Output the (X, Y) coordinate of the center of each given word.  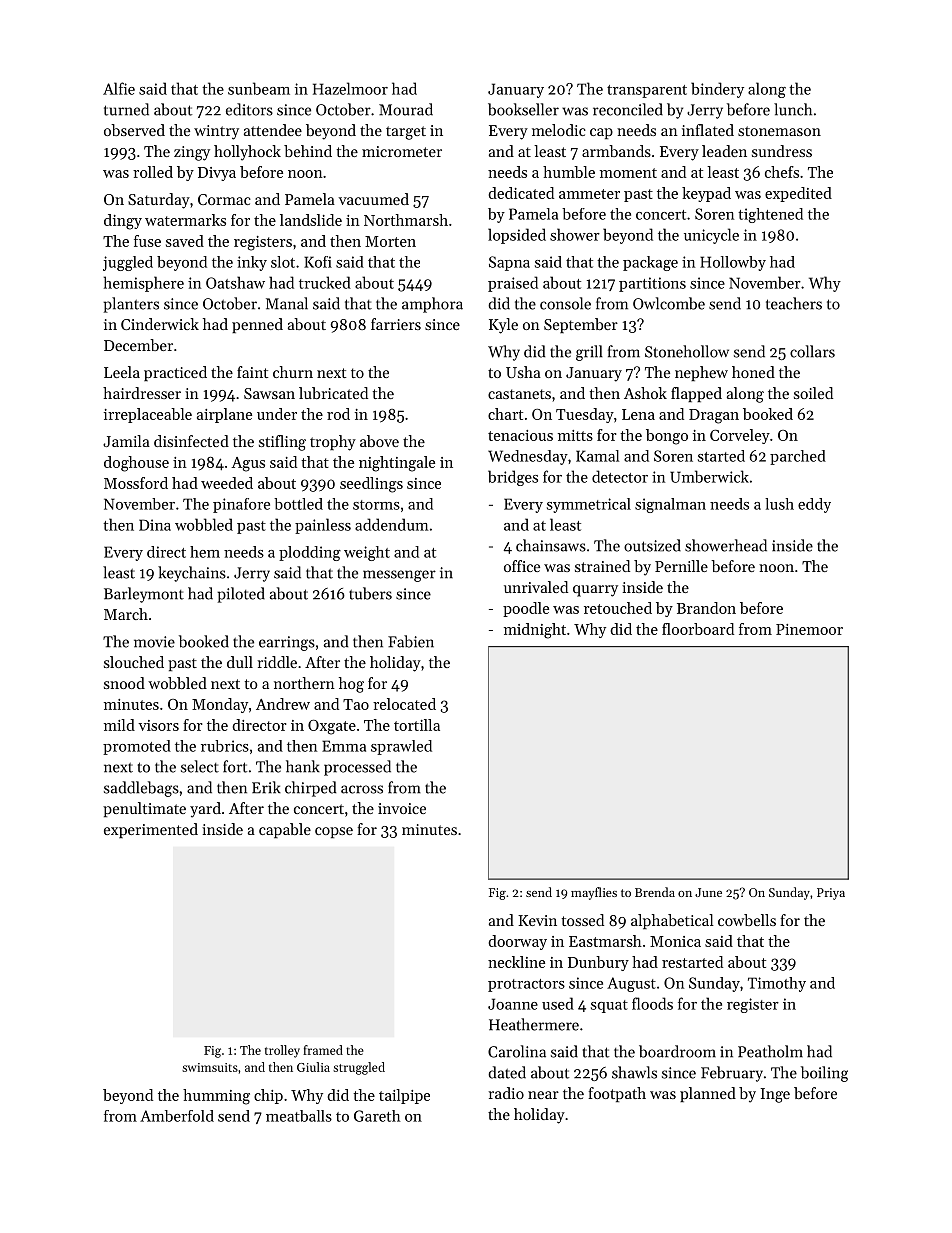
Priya (831, 894)
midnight (535, 631)
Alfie (119, 88)
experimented (151, 830)
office (522, 566)
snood (124, 683)
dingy (123, 222)
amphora (432, 305)
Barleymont (144, 595)
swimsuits (210, 1067)
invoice (402, 808)
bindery (717, 90)
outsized (652, 545)
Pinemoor (809, 629)
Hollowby (733, 263)
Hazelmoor (350, 88)
